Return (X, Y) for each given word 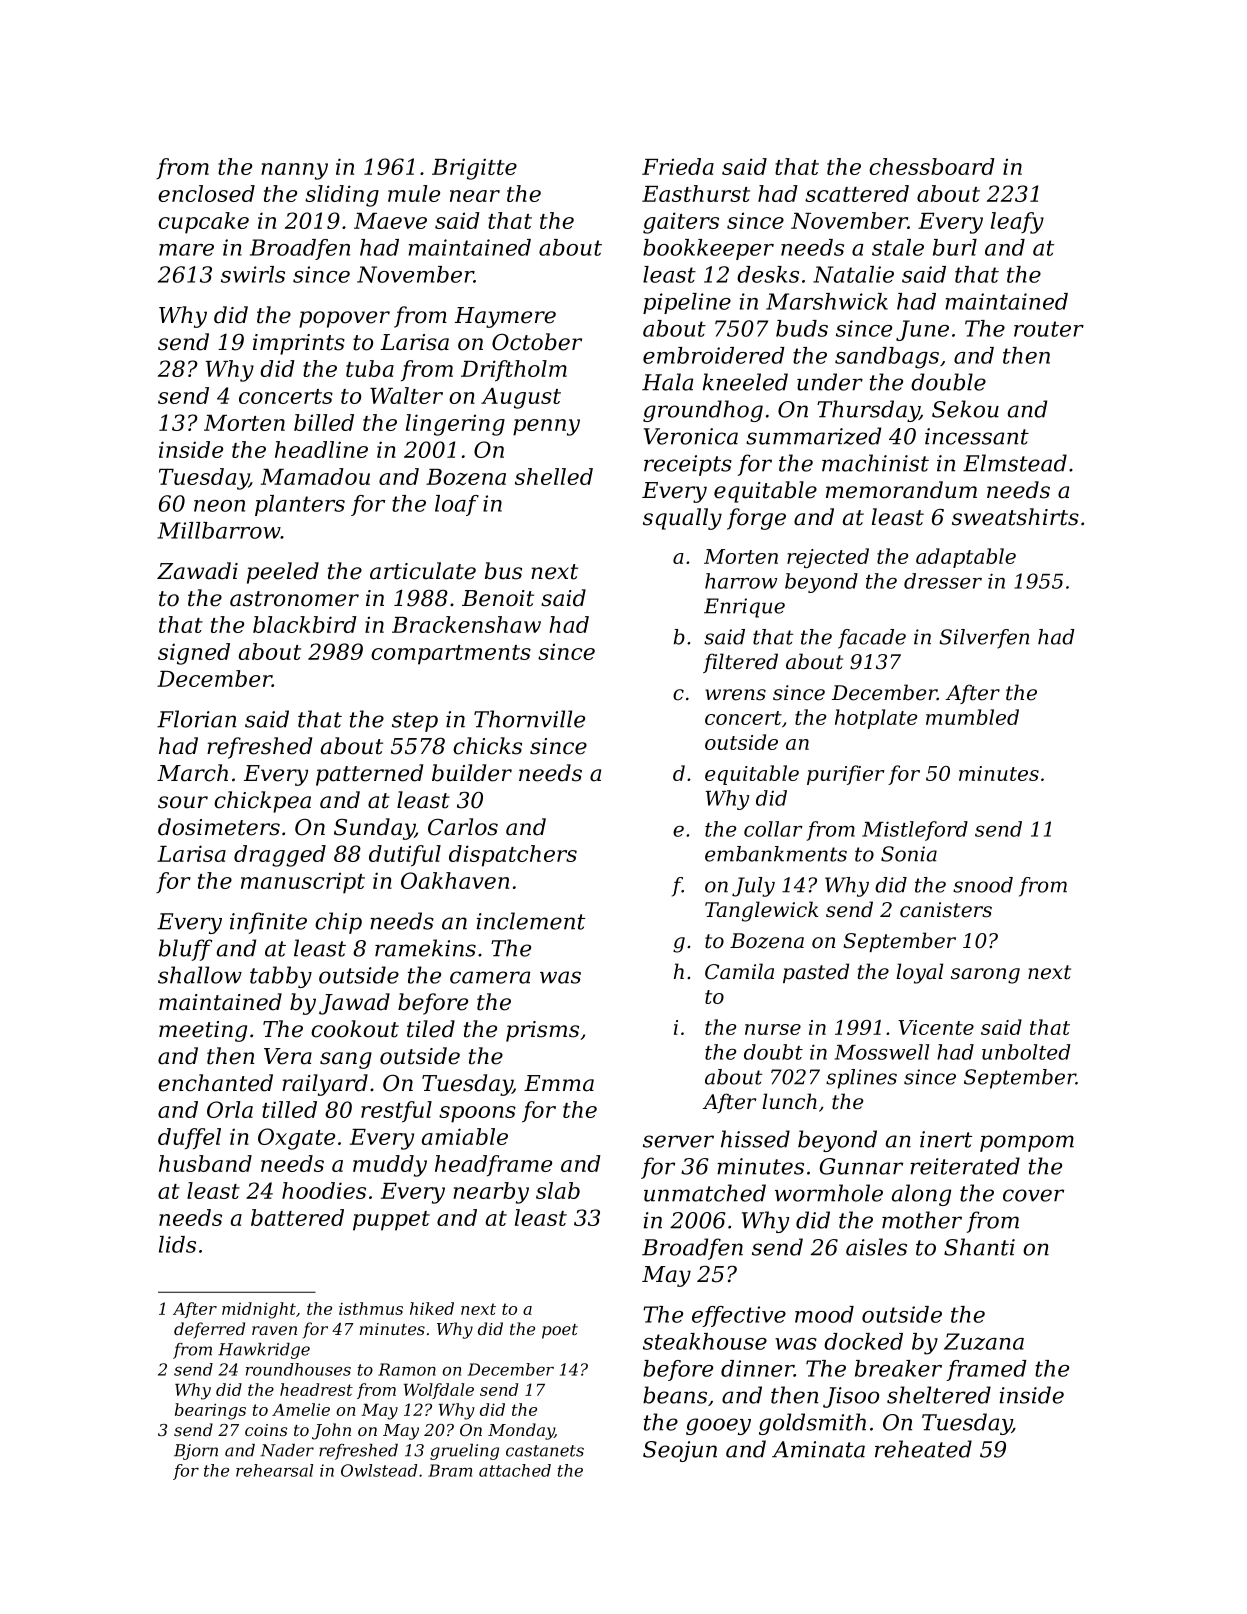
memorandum (901, 490)
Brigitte (474, 169)
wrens (735, 695)
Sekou (965, 409)
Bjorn (196, 1452)
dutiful (405, 856)
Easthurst (696, 193)
